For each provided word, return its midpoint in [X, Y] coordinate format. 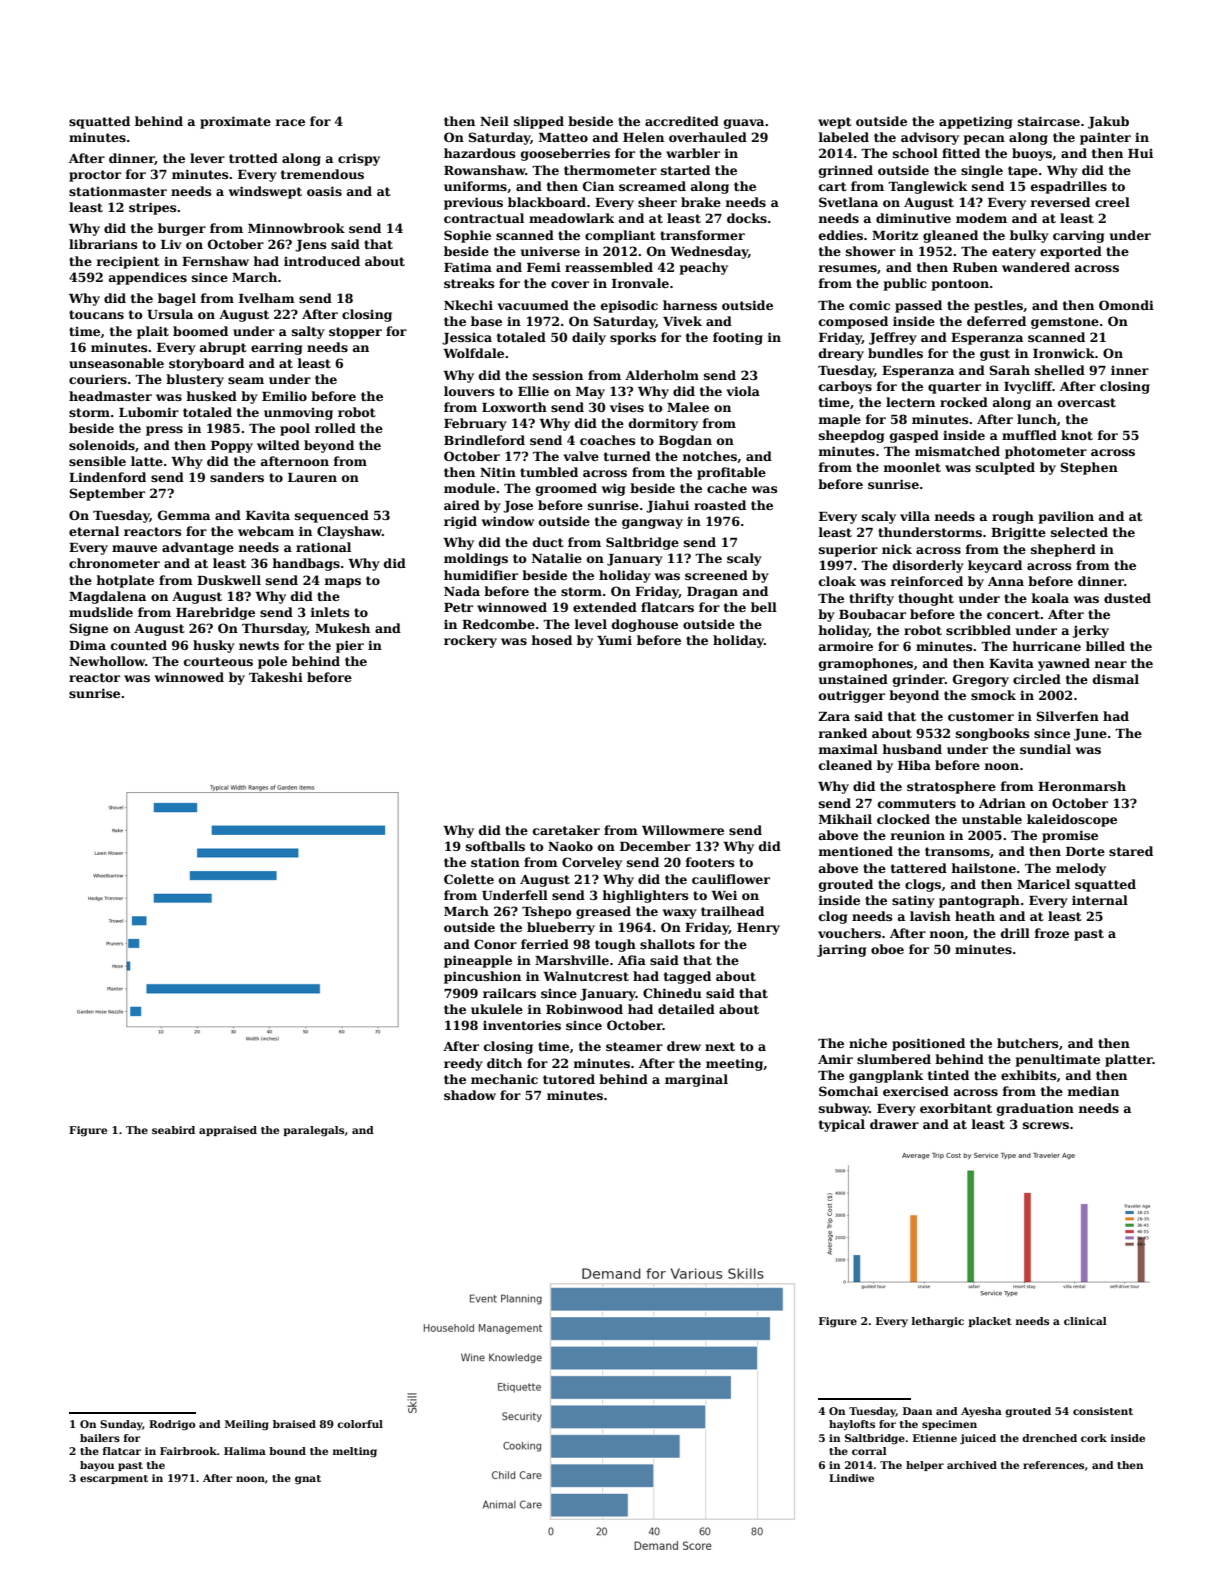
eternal [94, 531]
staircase [1049, 121]
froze [1051, 933]
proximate [235, 122]
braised [294, 1424]
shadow [470, 1095]
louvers [469, 391]
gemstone [1065, 323]
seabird [173, 1130]
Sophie [467, 236]
